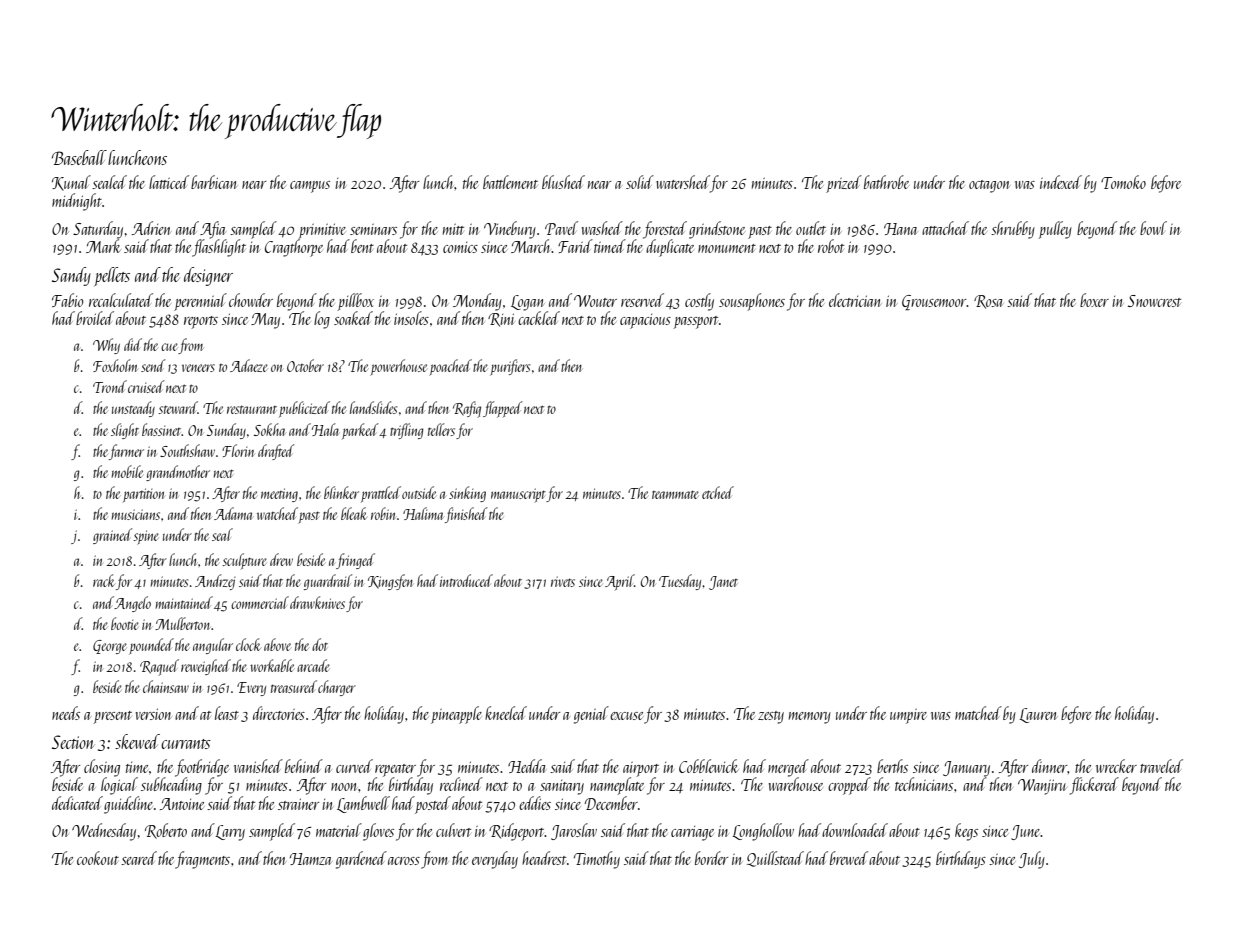 The height and width of the document is (952, 1233). Describe the element at coordinates (854, 300) in the document. I see `electrician` at that location.
